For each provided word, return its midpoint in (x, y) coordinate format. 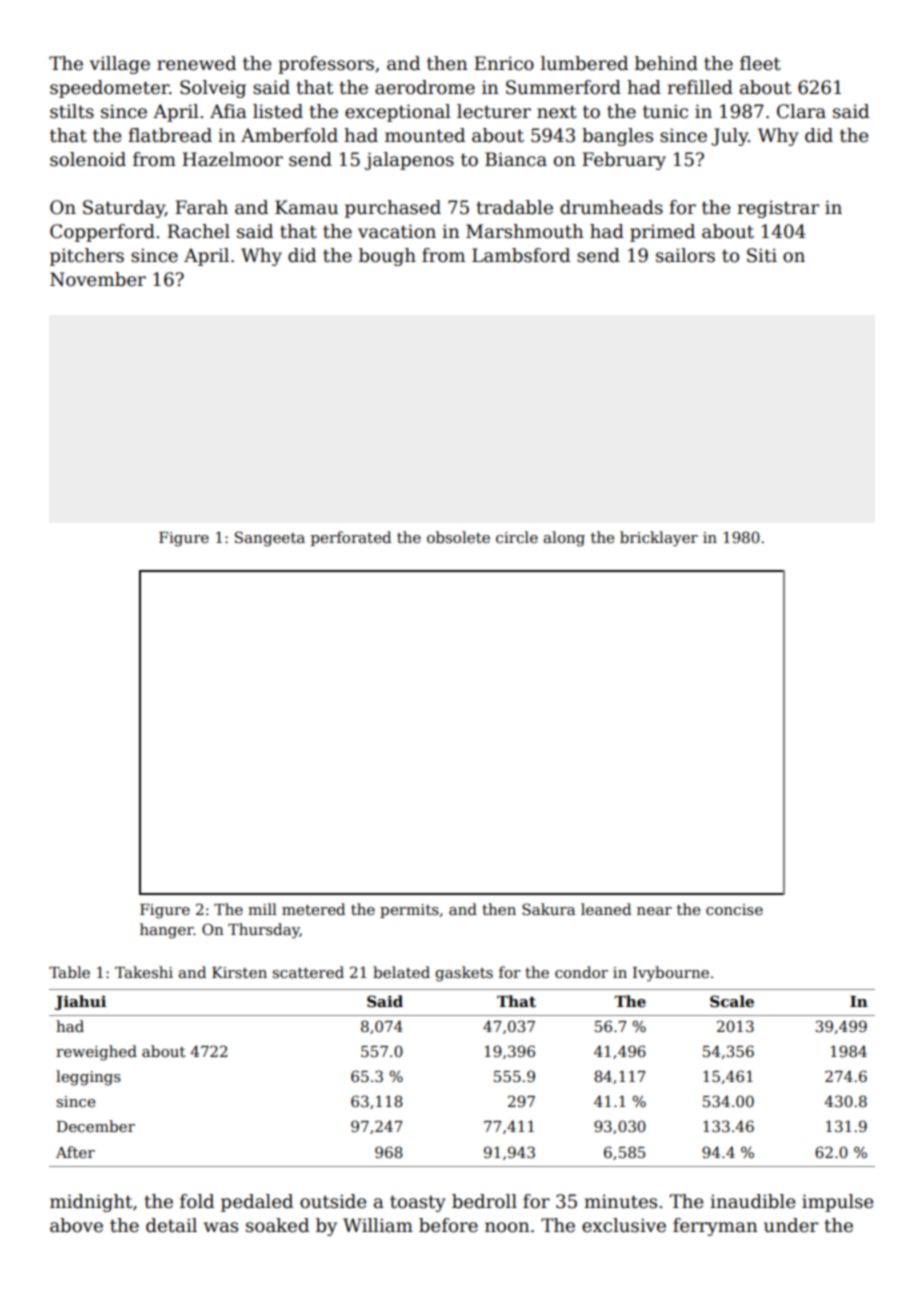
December (96, 1126)
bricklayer (659, 539)
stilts (72, 111)
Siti (762, 255)
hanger (167, 931)
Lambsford (521, 255)
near (654, 911)
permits (409, 911)
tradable (515, 207)
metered (313, 909)
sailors (685, 255)
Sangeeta (270, 539)
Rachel (198, 231)
